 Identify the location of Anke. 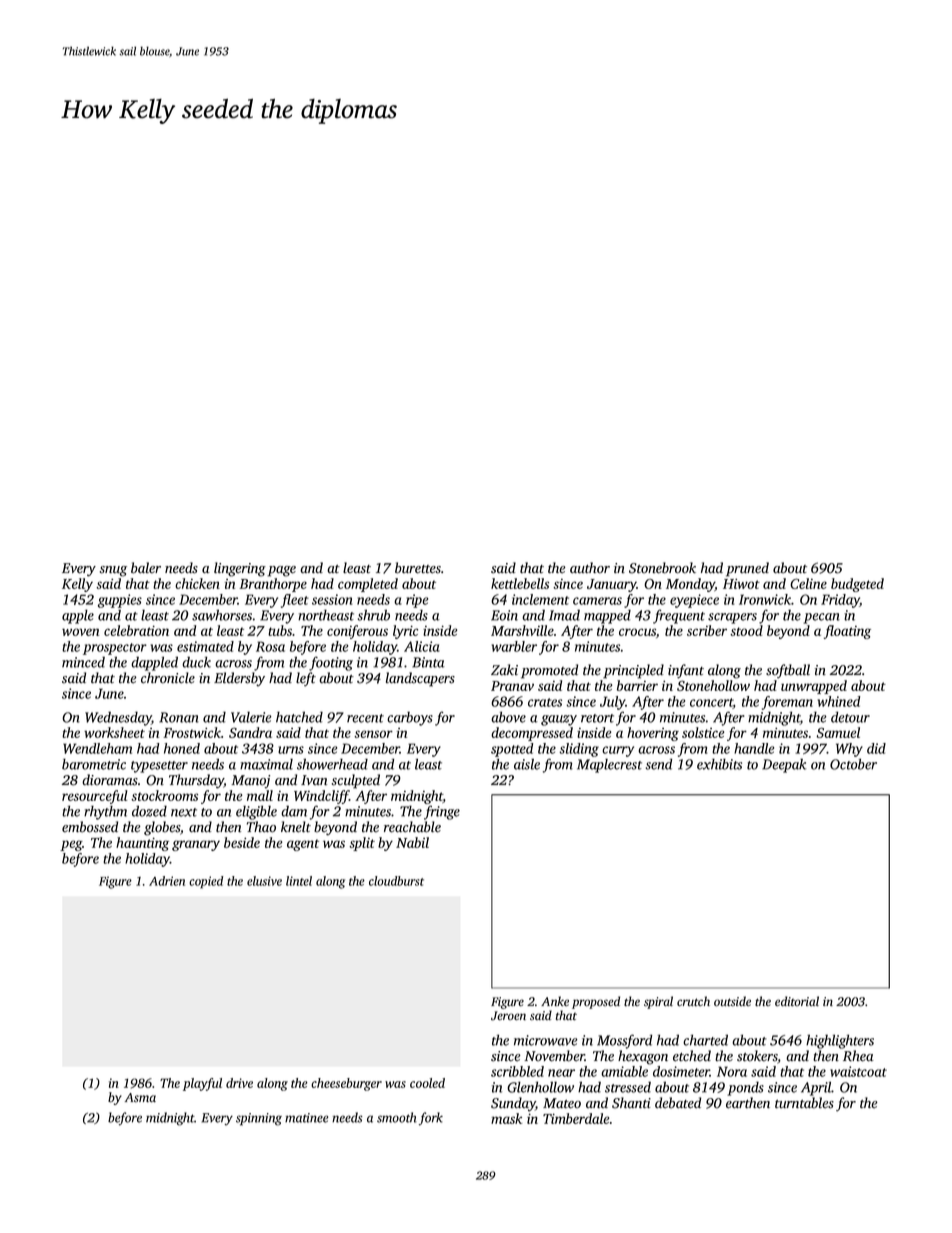
(555, 1001).
